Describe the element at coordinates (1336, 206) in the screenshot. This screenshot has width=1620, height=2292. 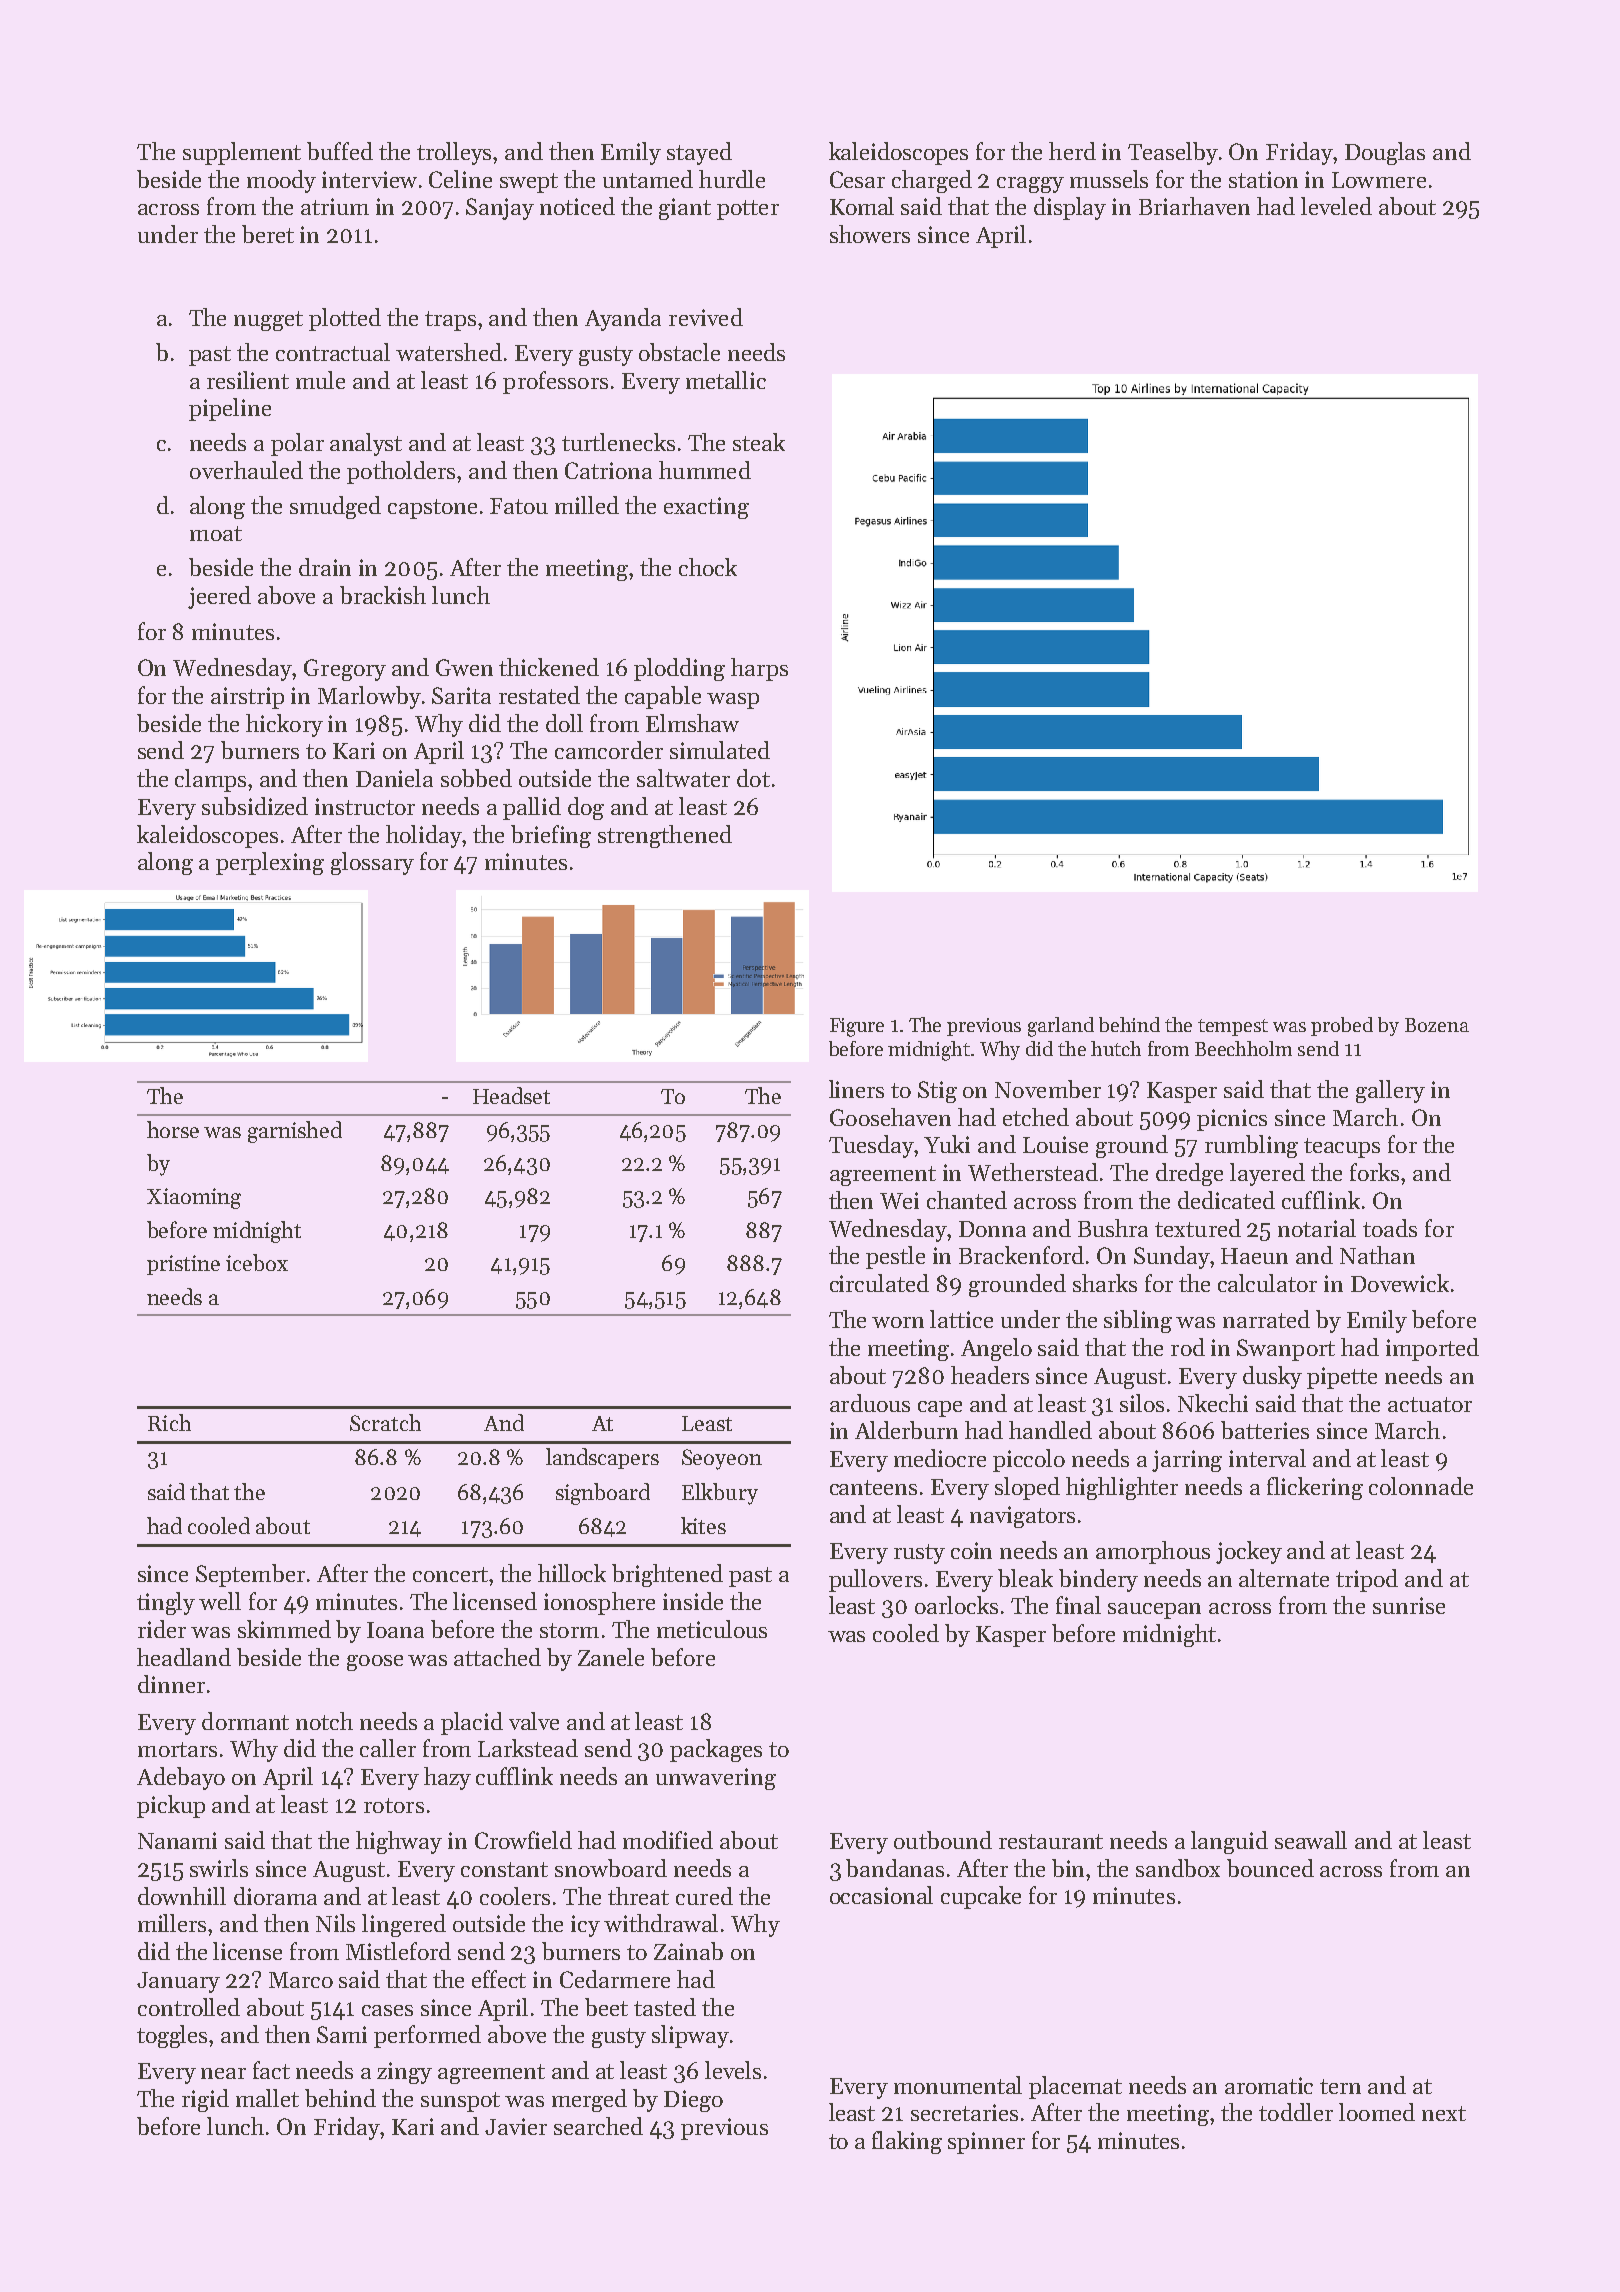
I see `leveled` at that location.
